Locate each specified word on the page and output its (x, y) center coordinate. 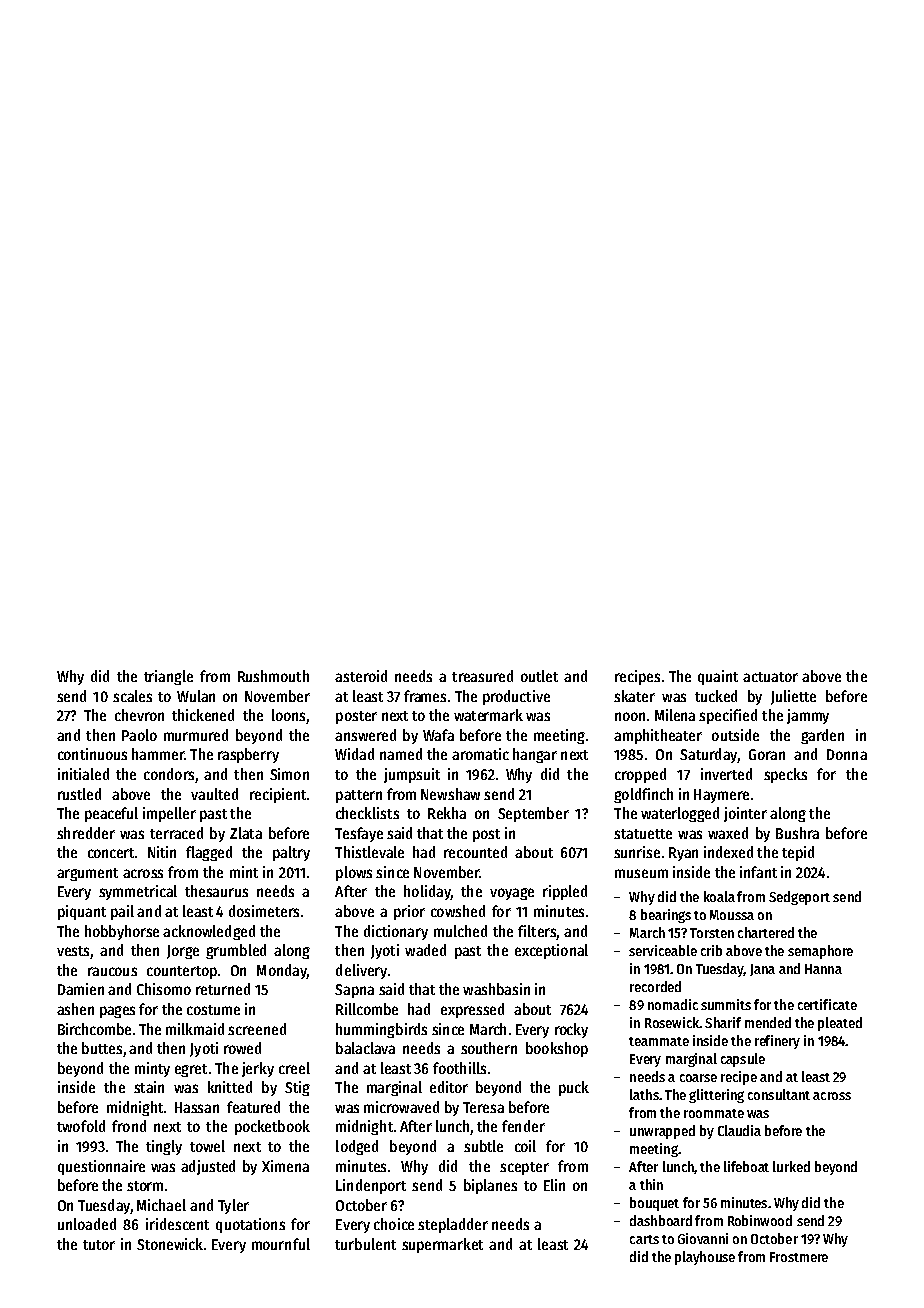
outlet (539, 676)
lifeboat (746, 1166)
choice (394, 1224)
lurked (791, 1166)
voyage (512, 894)
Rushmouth (273, 676)
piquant (82, 912)
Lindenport (371, 1186)
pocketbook (272, 1127)
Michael (161, 1205)
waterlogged (680, 814)
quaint (718, 677)
